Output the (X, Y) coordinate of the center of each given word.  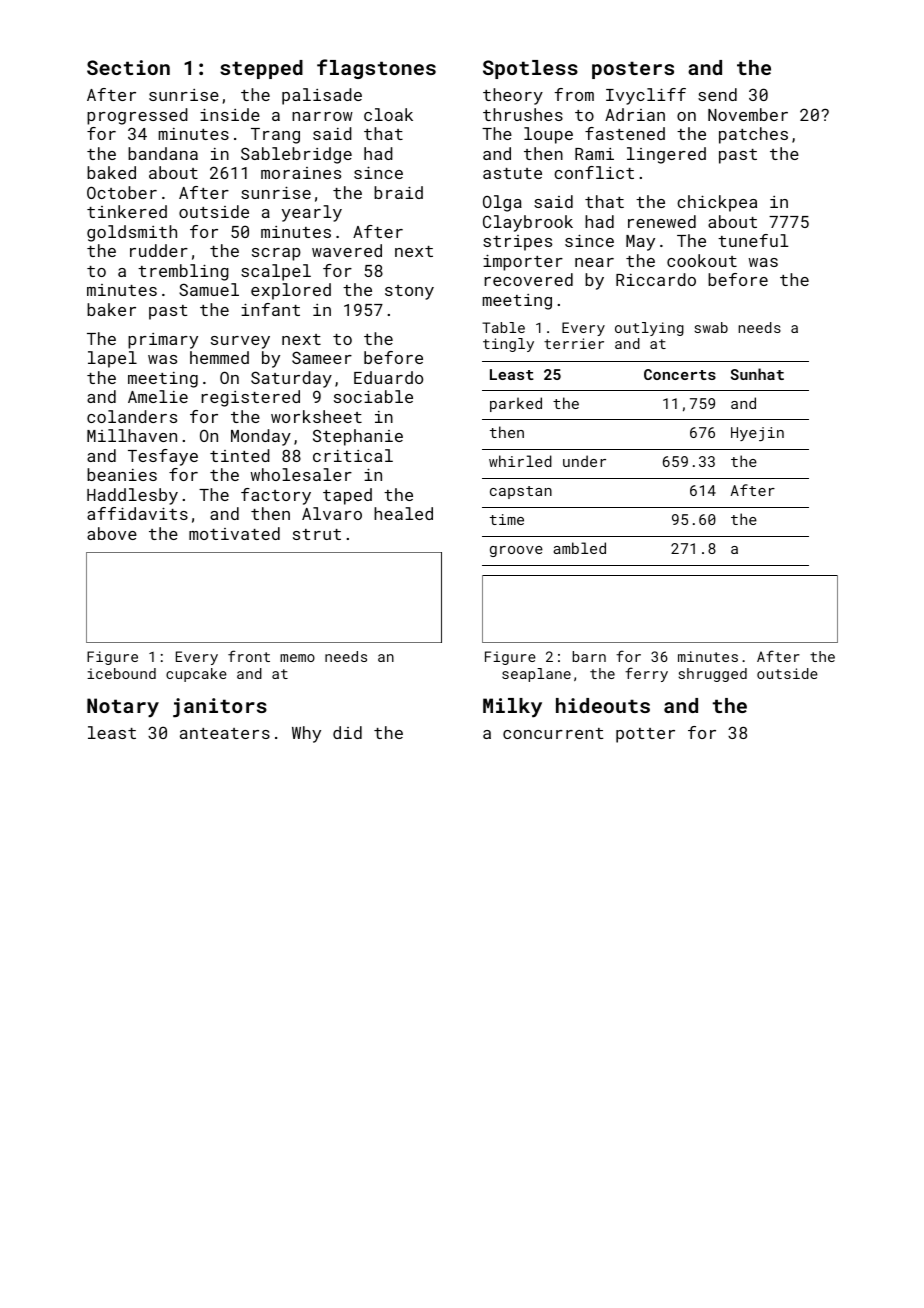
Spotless (530, 69)
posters (633, 70)
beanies (122, 474)
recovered (529, 279)
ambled (579, 548)
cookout (702, 260)
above (112, 533)
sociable (373, 396)
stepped (261, 69)
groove (516, 551)
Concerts (680, 374)
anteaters (225, 733)
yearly (312, 213)
